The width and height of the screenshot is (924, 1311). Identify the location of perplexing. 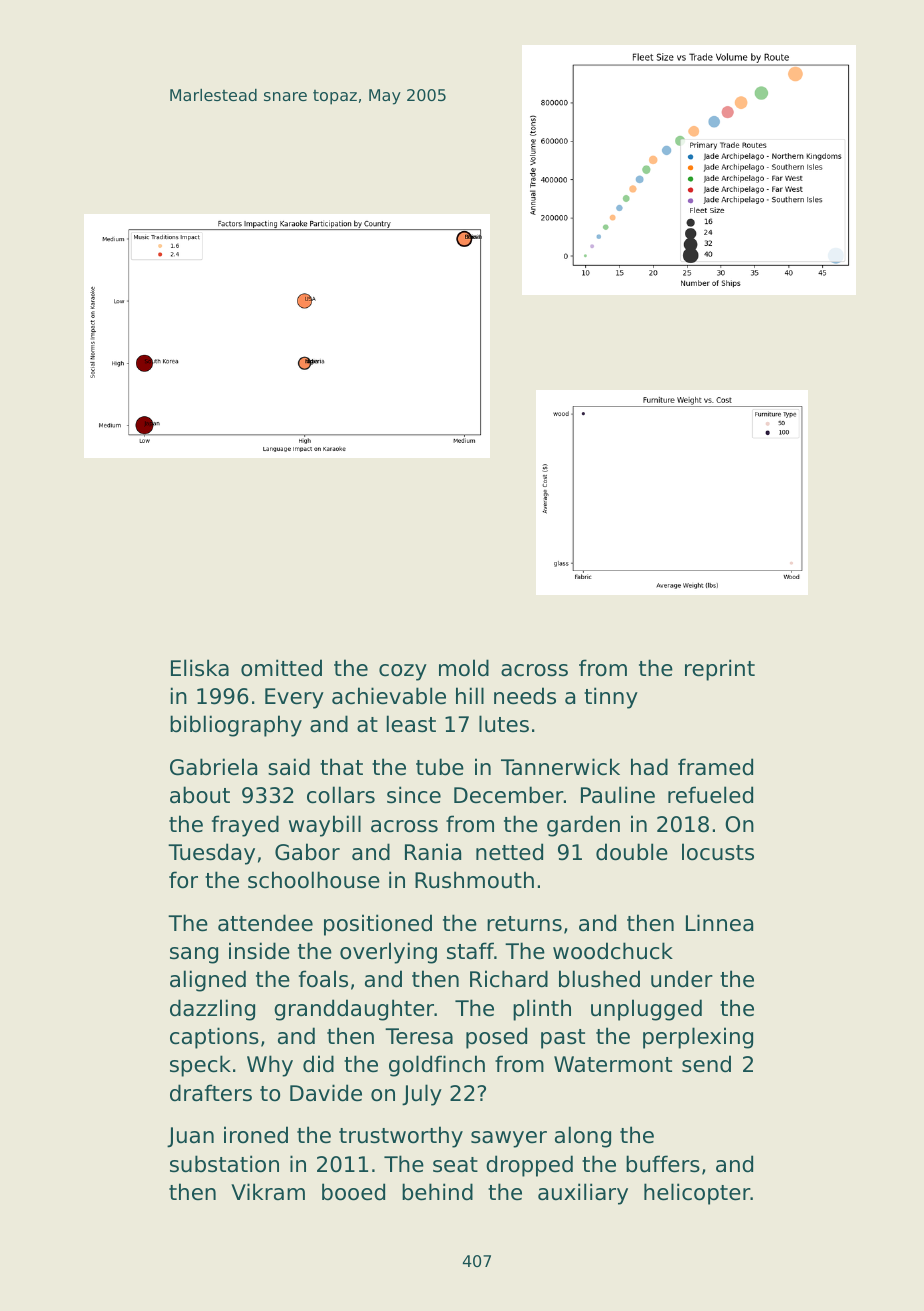
(698, 1038).
